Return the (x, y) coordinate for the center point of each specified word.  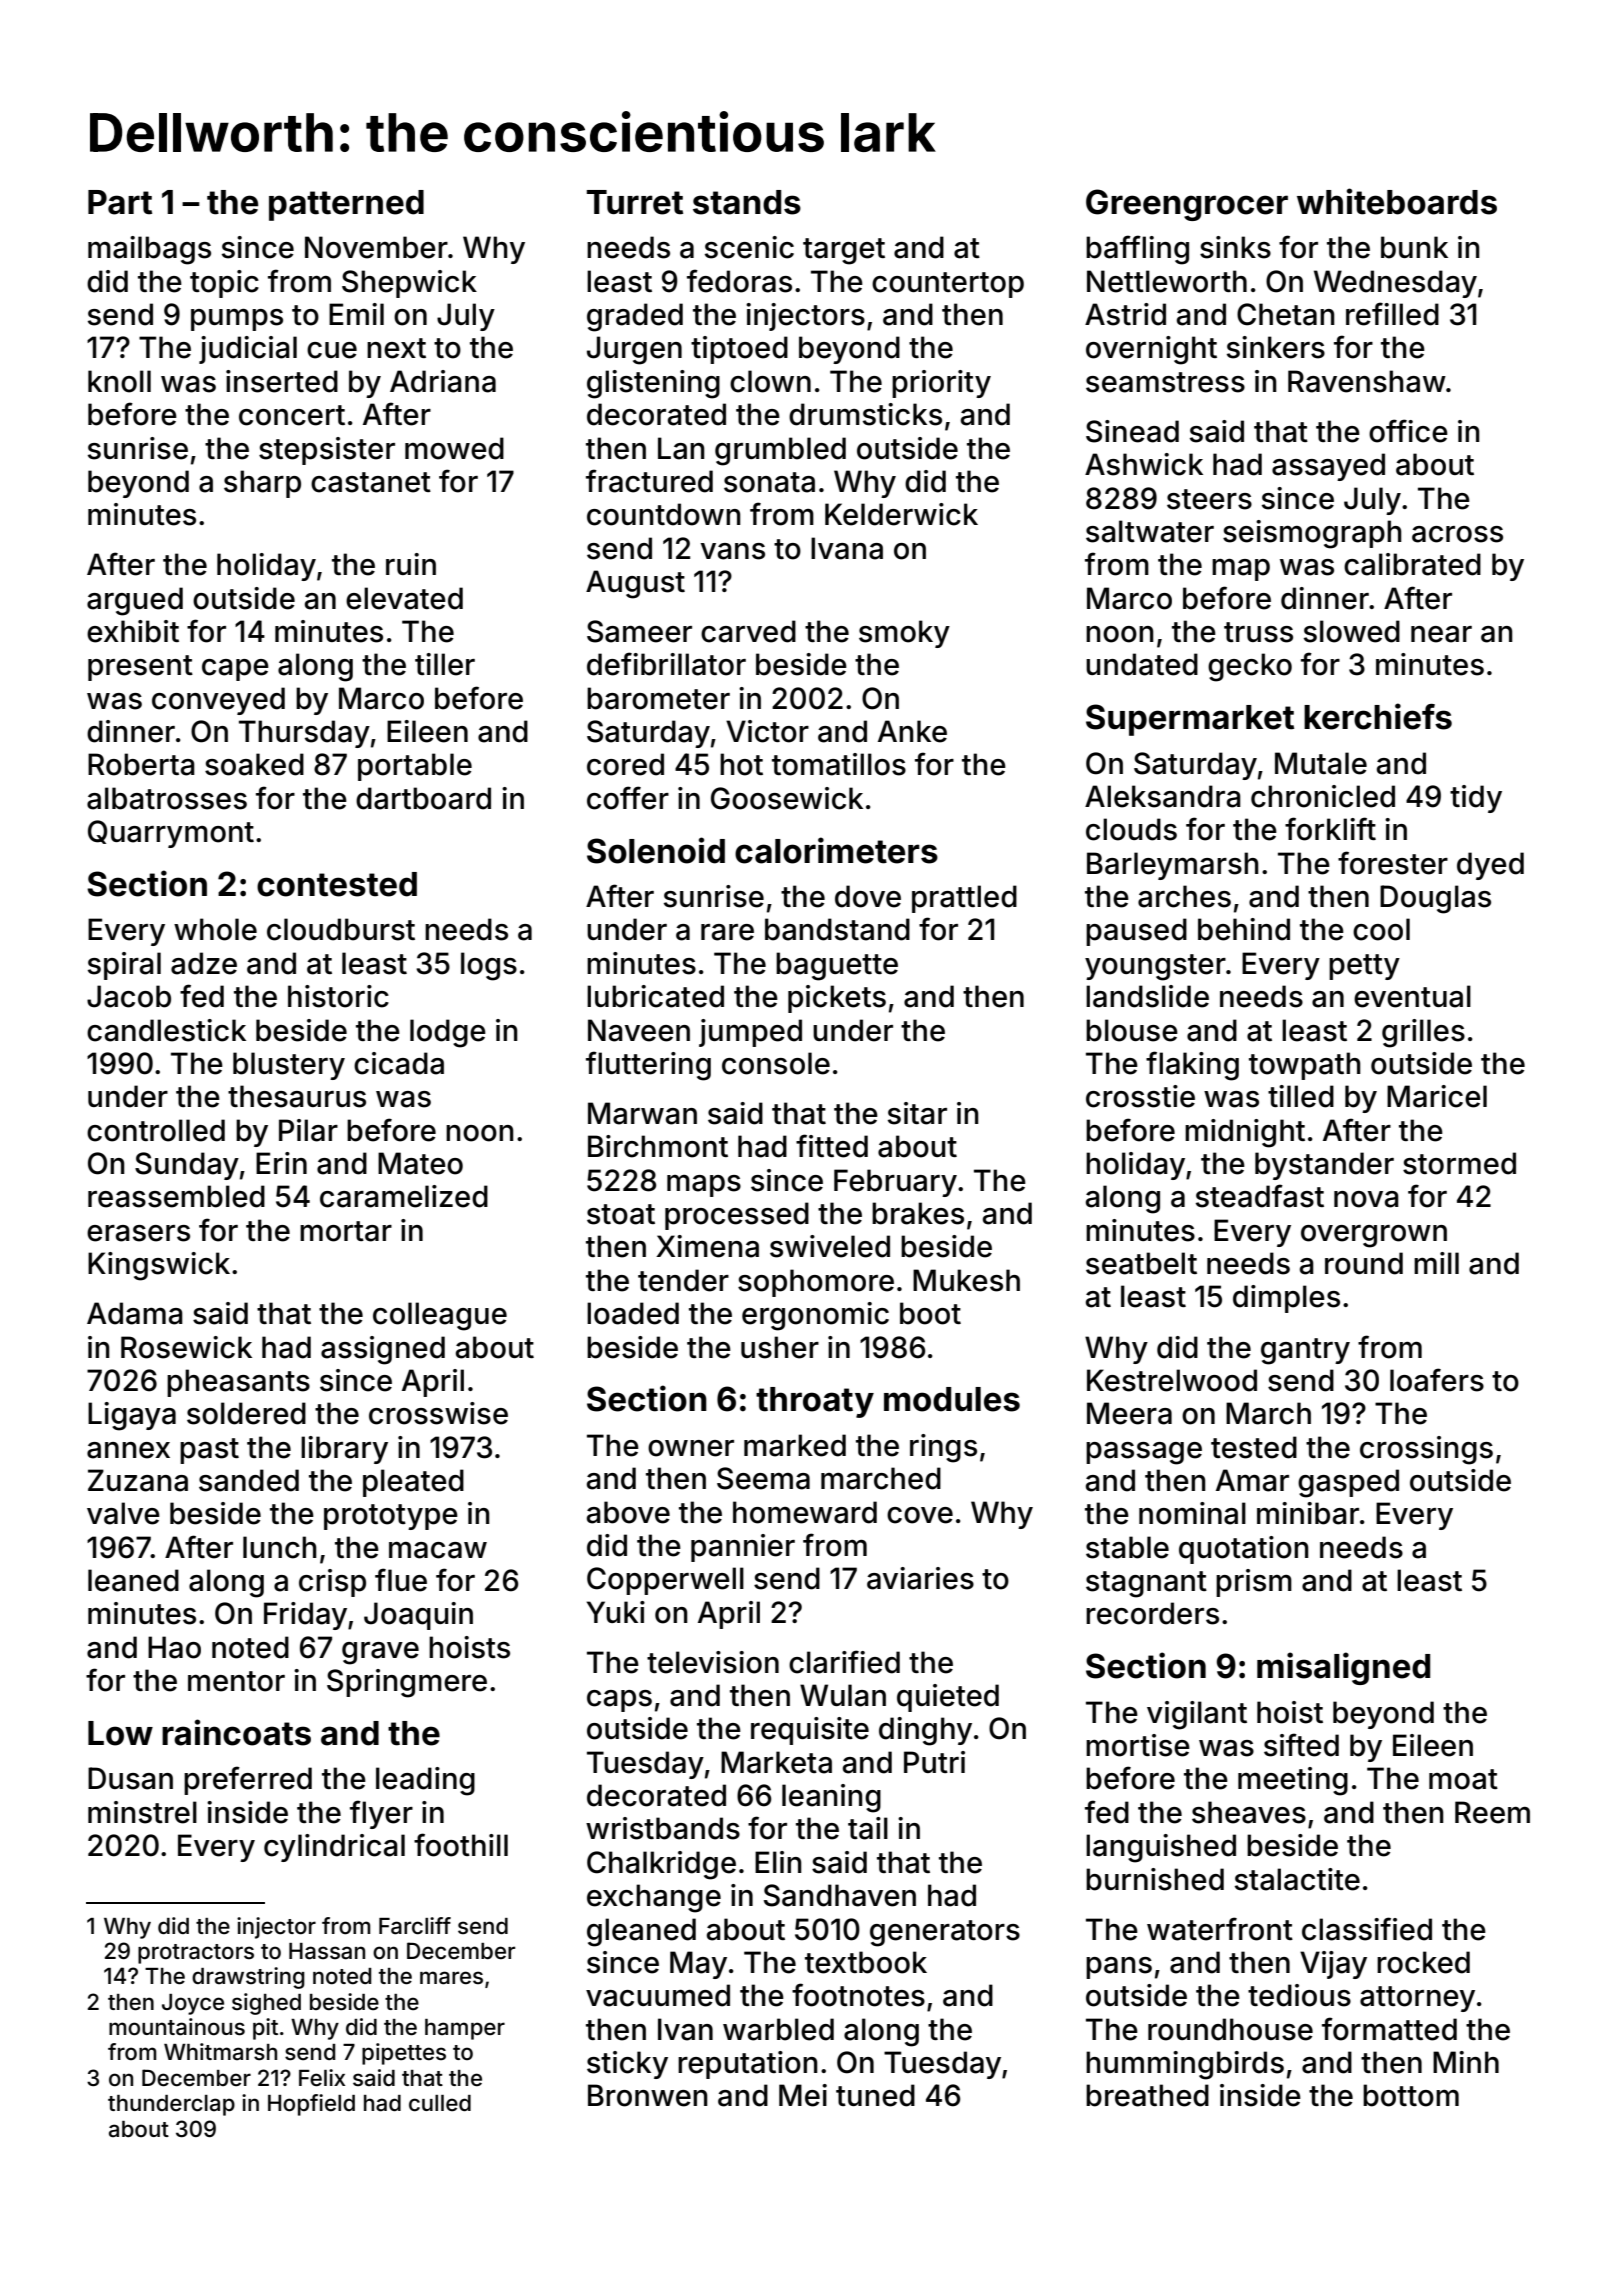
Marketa (776, 1762)
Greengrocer (1187, 205)
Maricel (1437, 1096)
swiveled (830, 1246)
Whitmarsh (220, 2052)
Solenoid (656, 850)
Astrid (1125, 314)
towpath (1305, 1066)
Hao (174, 1647)
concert (292, 415)
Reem (1492, 1812)
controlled (156, 1130)
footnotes (858, 1995)
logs (489, 966)
